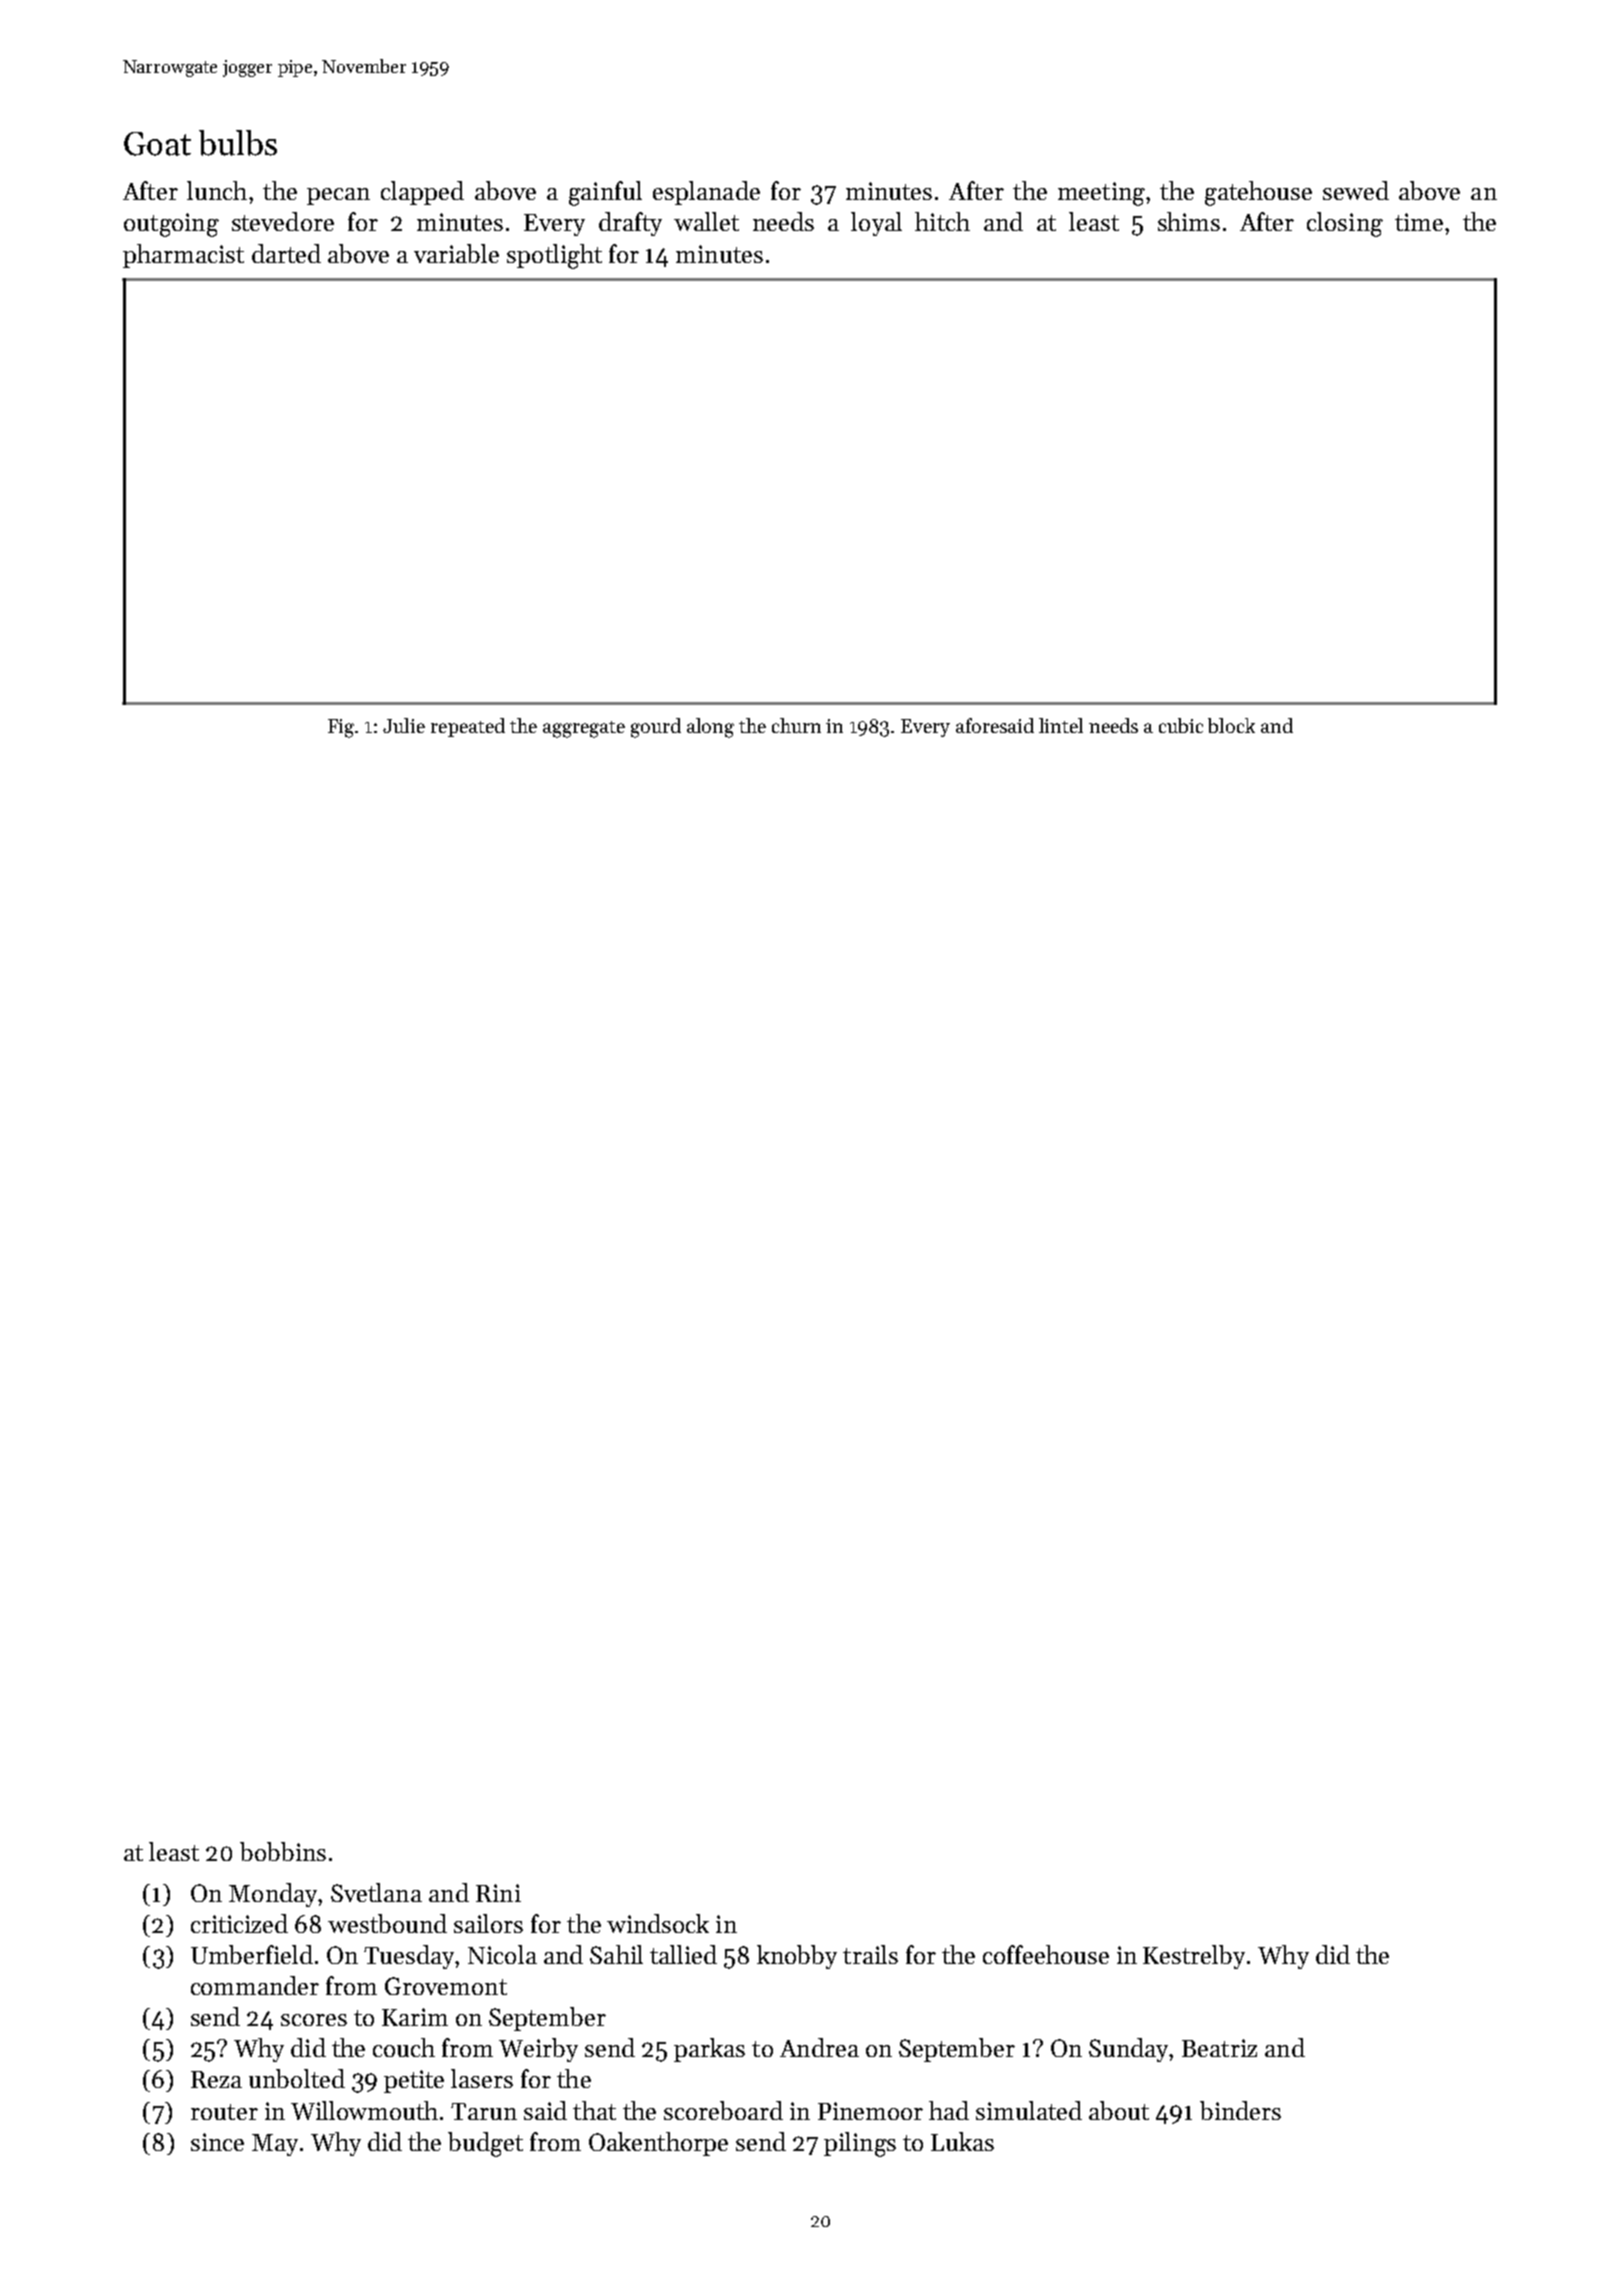  What do you see at coordinates (275, 2145) in the page?
I see `May` at bounding box center [275, 2145].
